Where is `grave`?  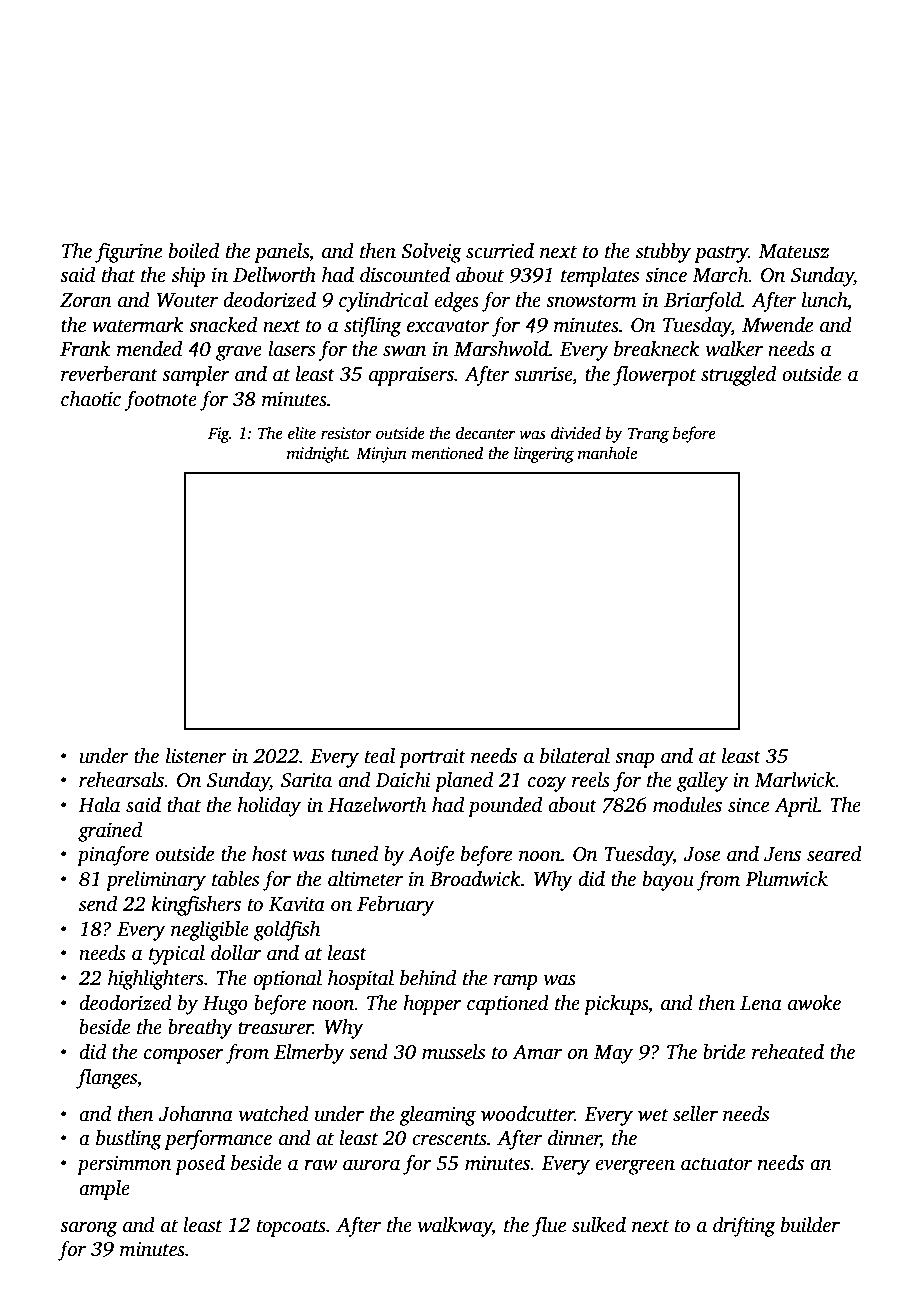
grave is located at coordinates (239, 353).
